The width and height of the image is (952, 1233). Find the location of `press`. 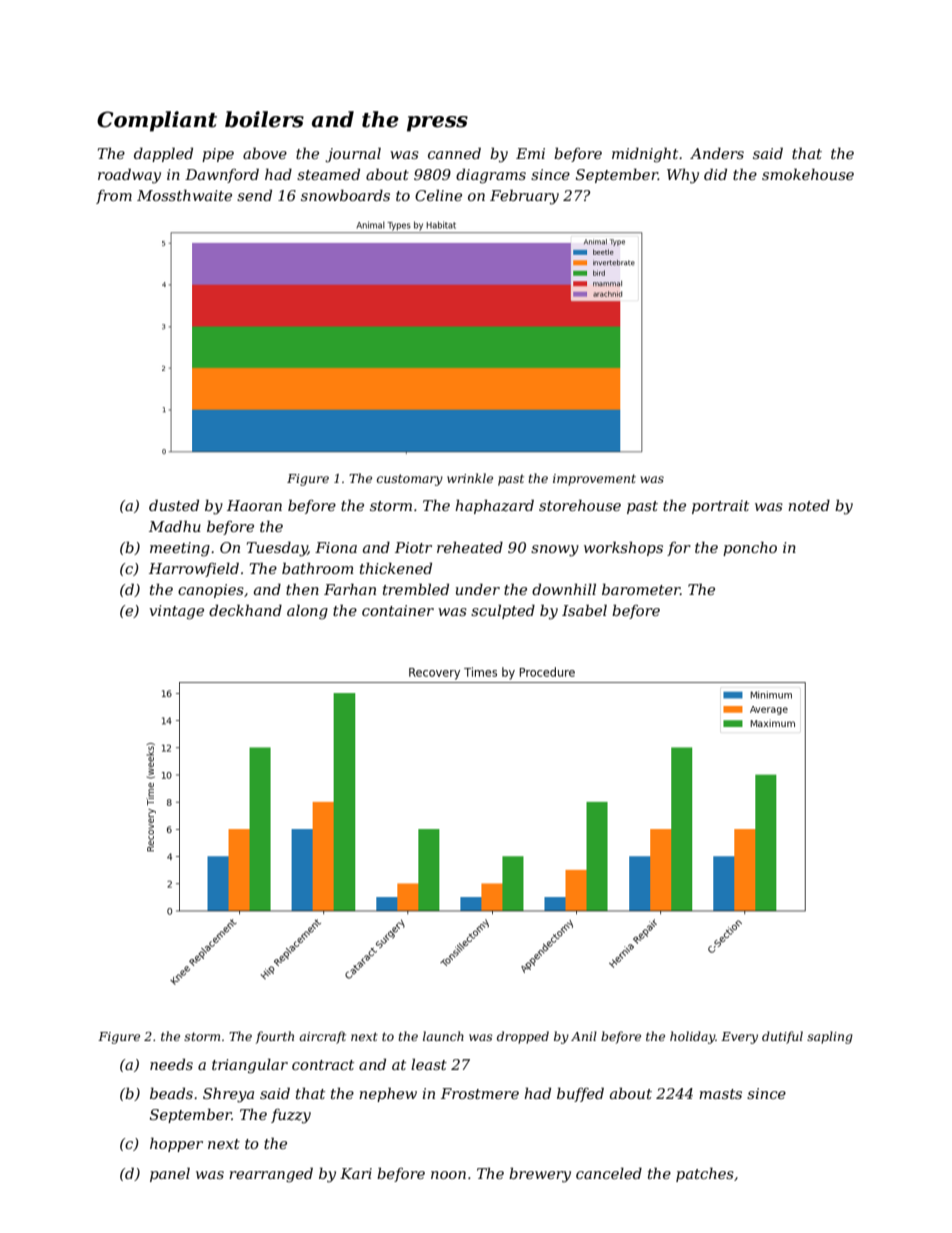

press is located at coordinates (437, 124).
